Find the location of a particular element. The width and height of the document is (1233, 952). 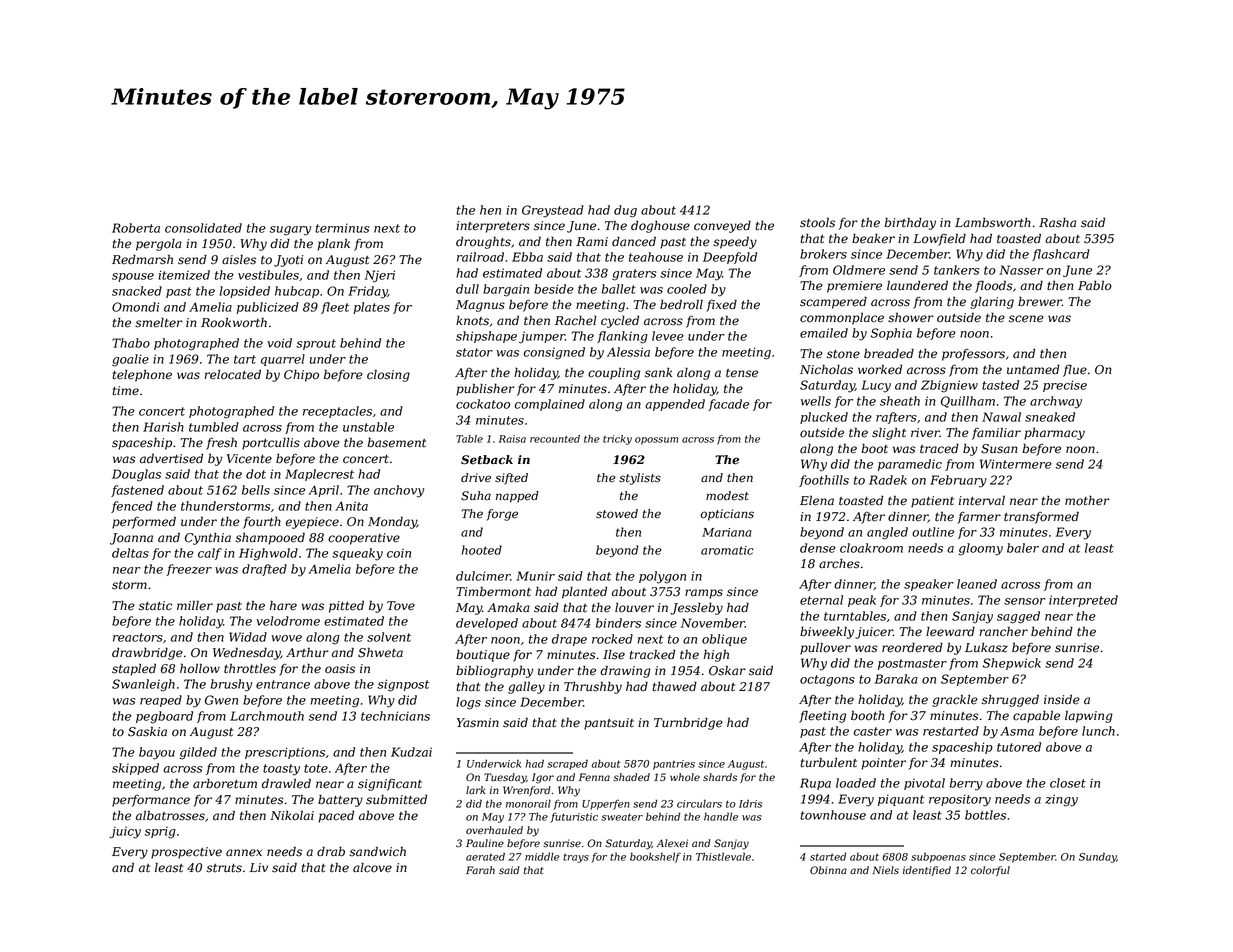

identified is located at coordinates (927, 871).
